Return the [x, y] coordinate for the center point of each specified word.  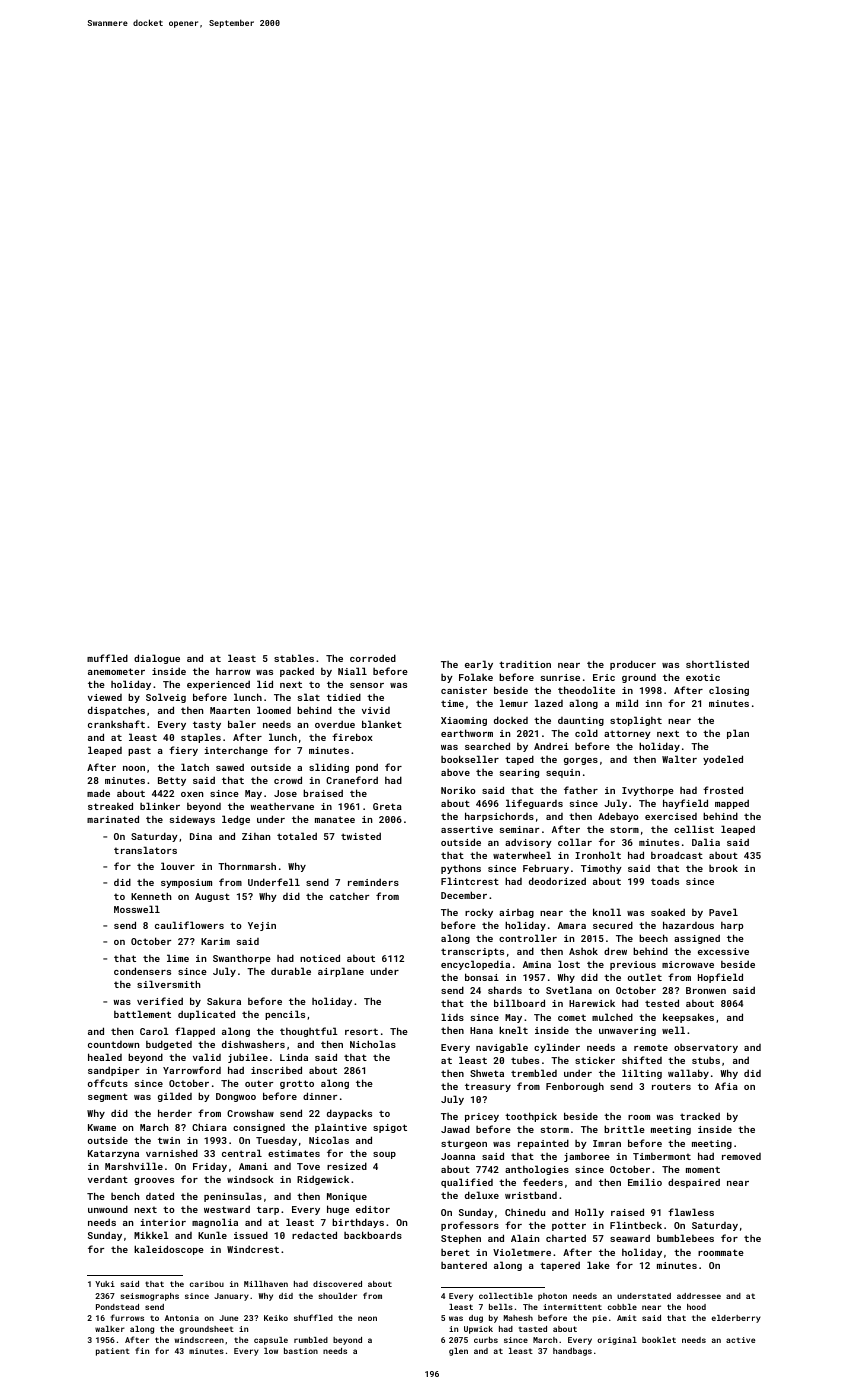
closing [729, 691]
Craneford [352, 780]
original [617, 1341]
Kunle [212, 1235]
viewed [105, 697]
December [464, 895]
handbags [572, 1352]
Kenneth [151, 896]
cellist [694, 829]
